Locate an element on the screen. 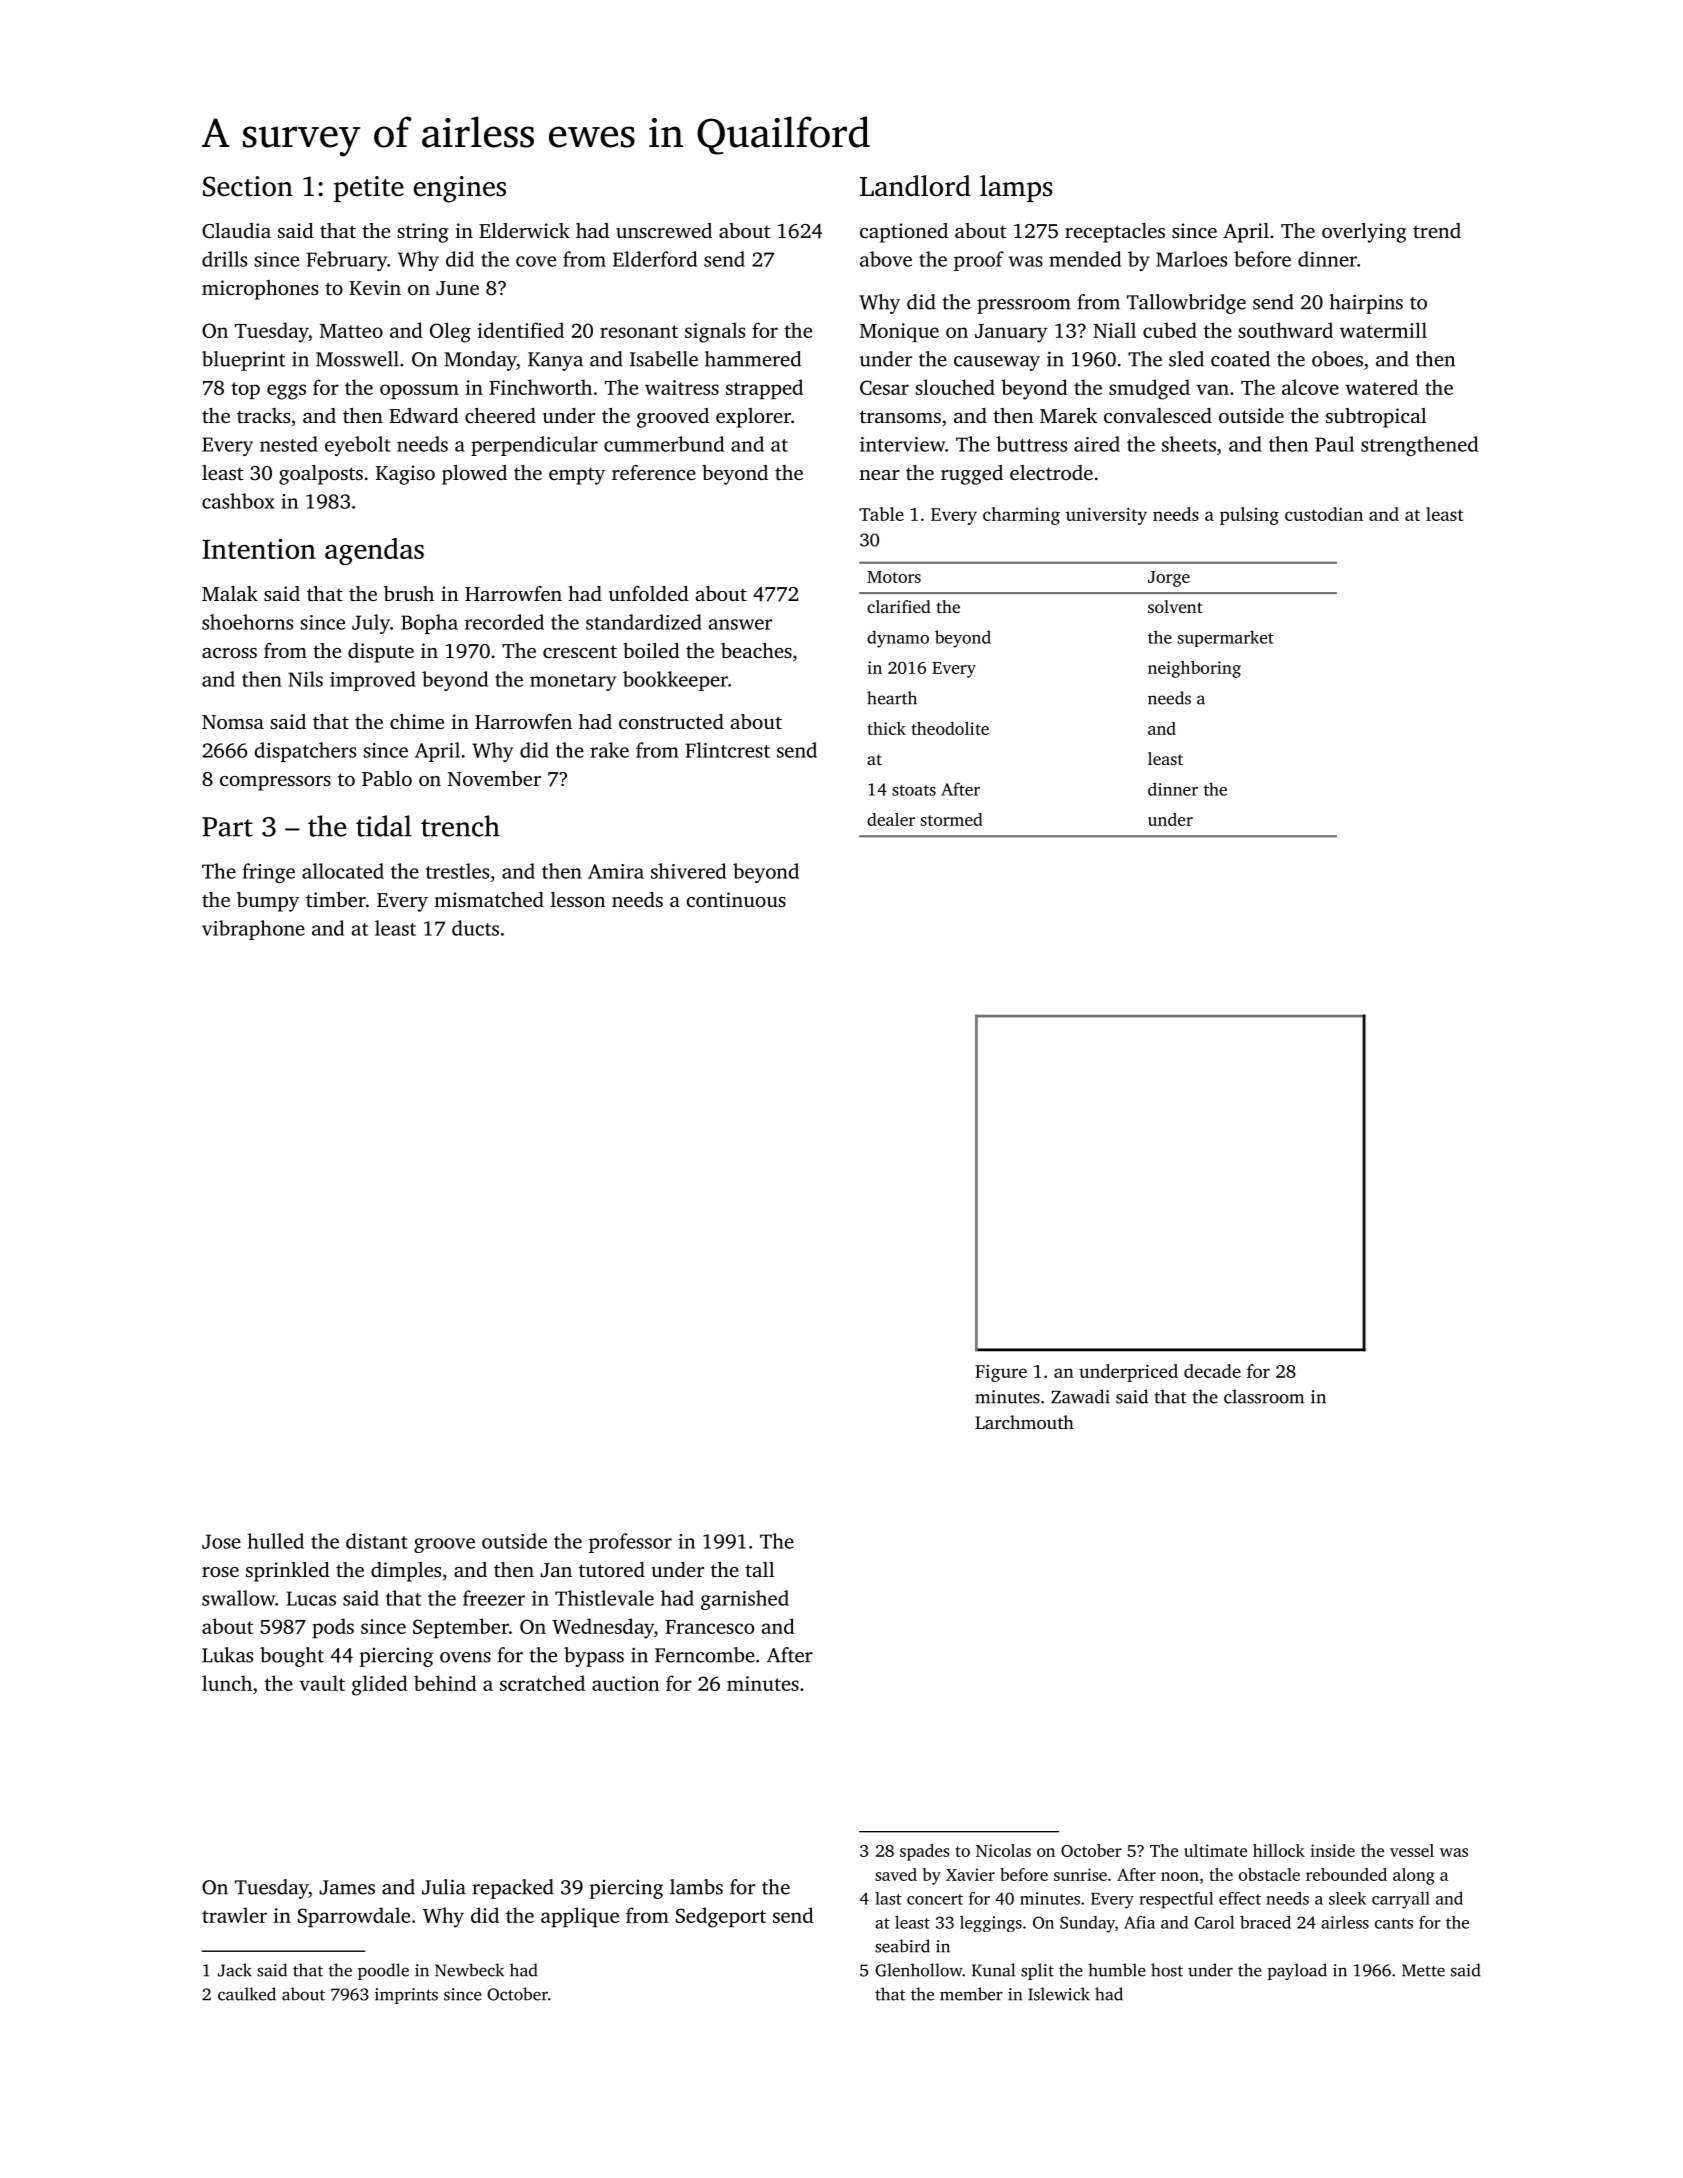  stormed is located at coordinates (952, 819).
